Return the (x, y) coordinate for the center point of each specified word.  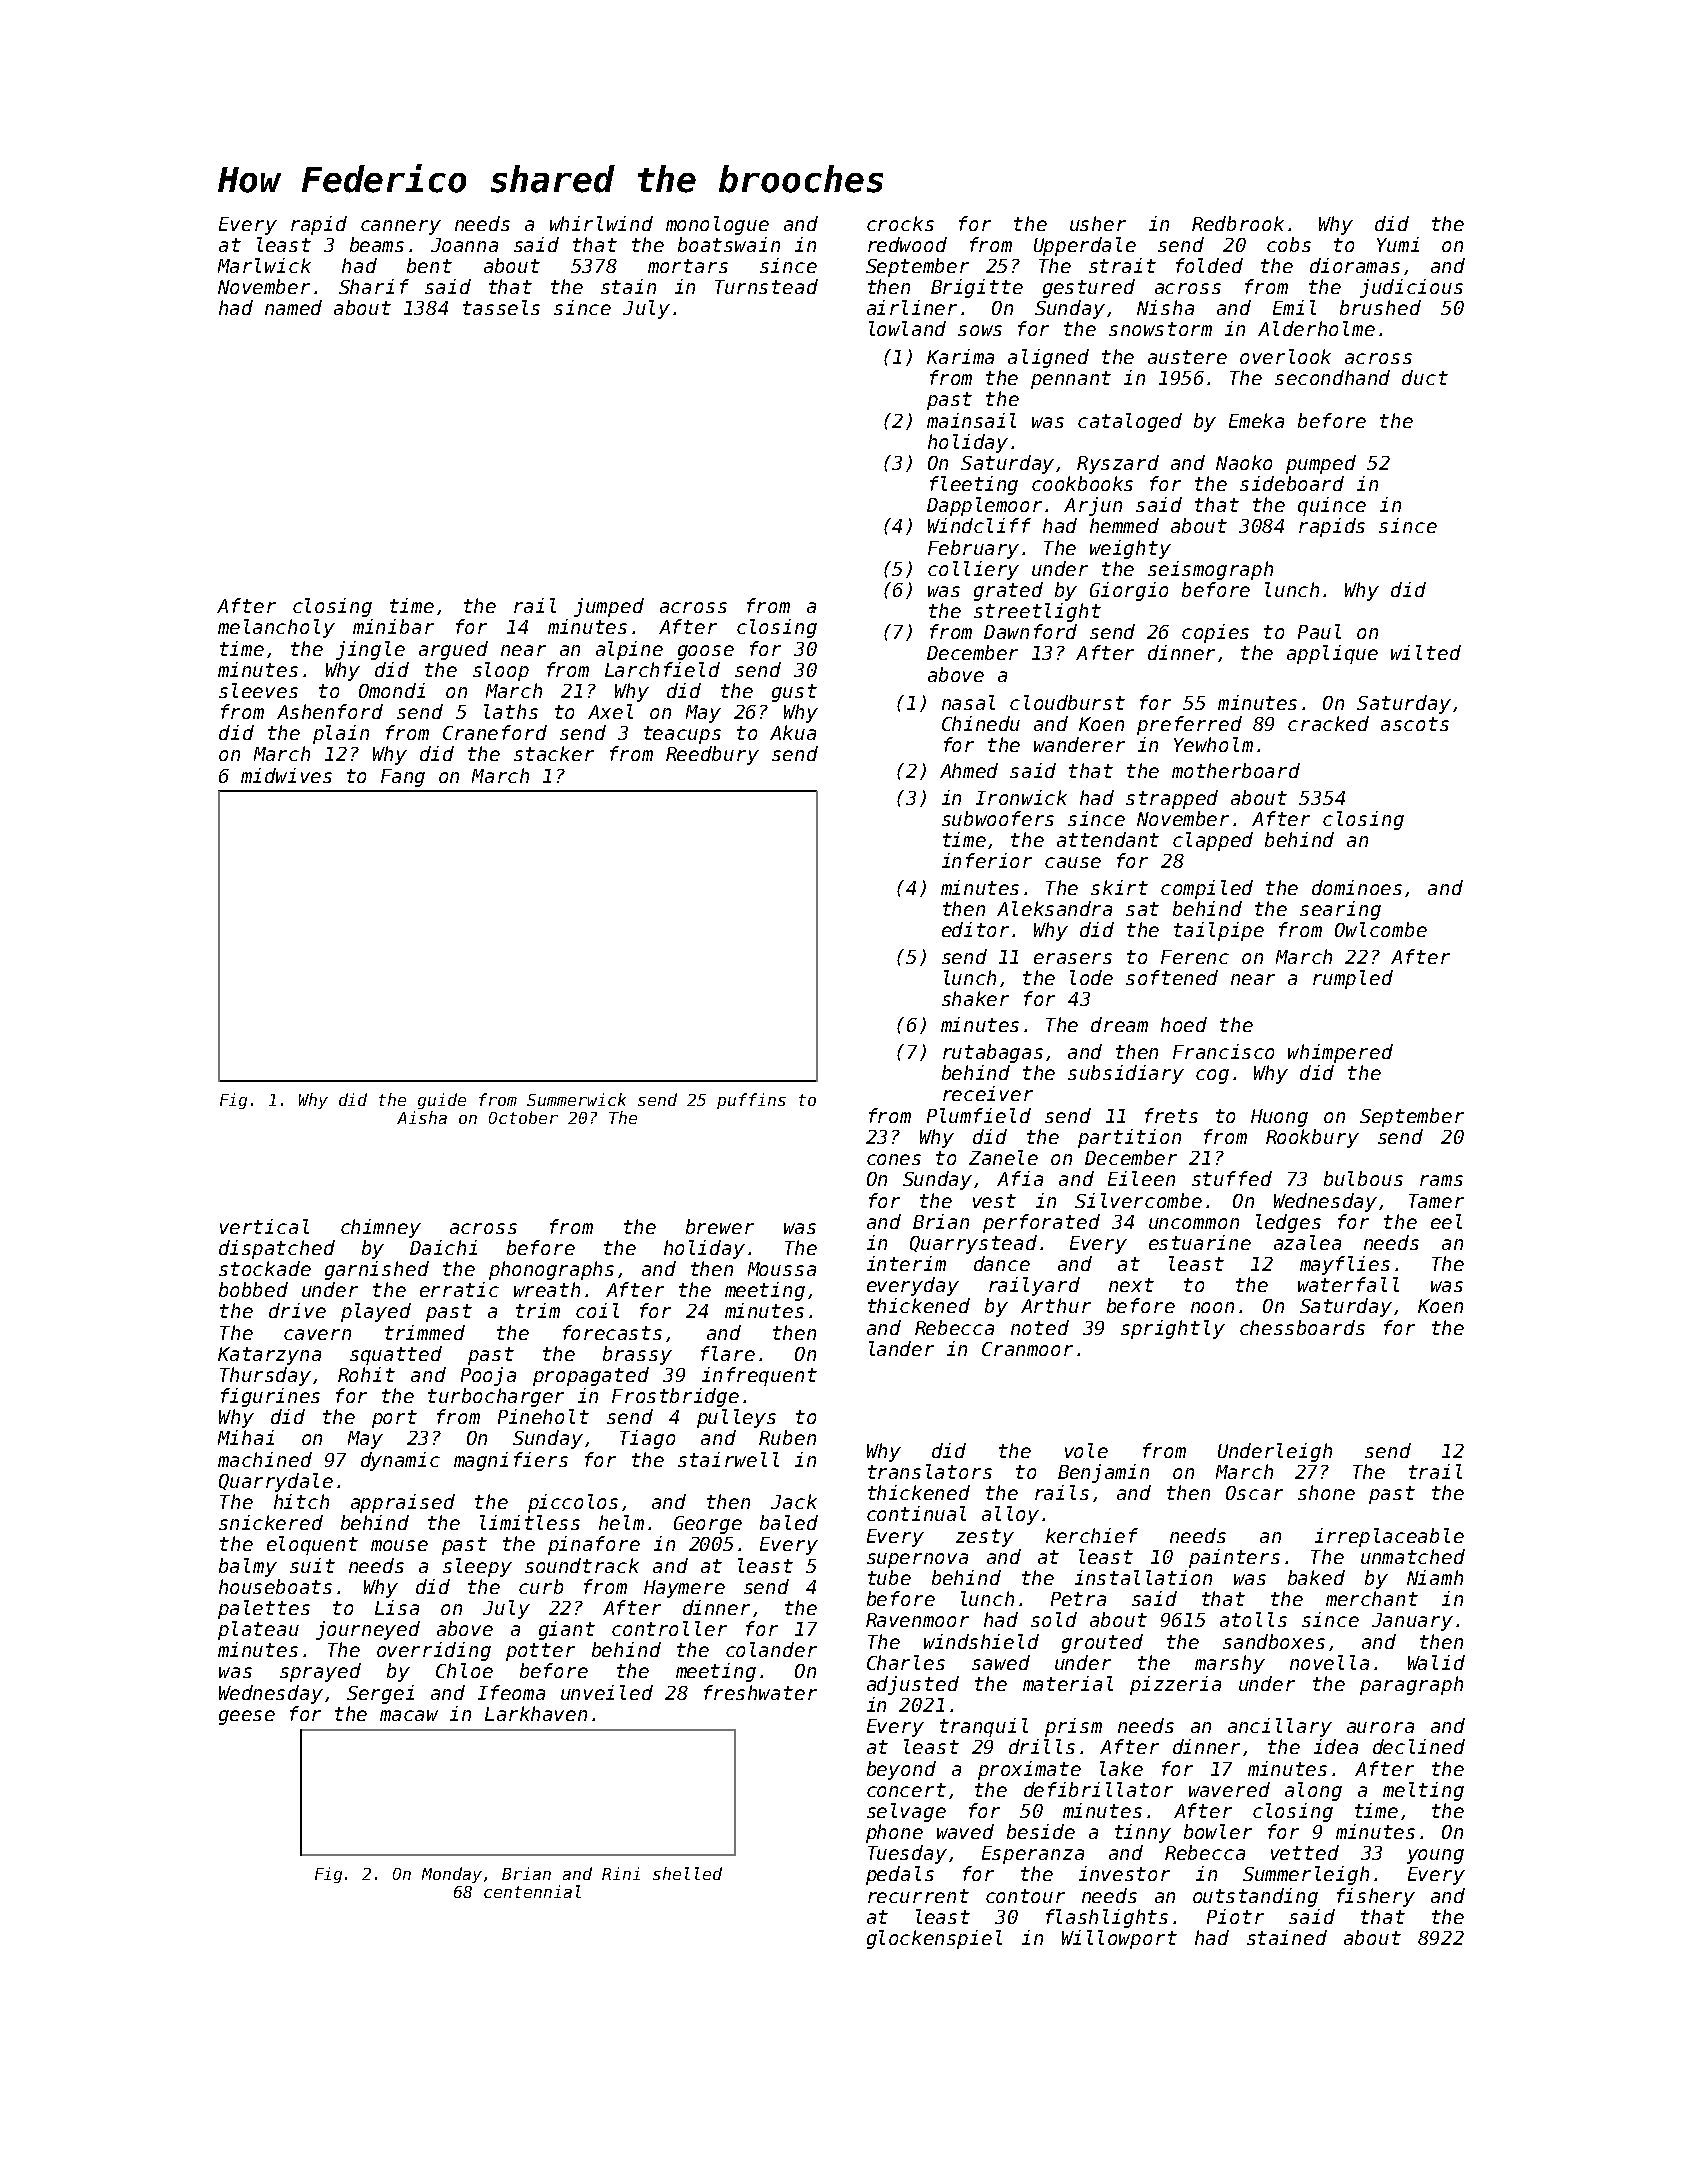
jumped (609, 607)
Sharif (374, 286)
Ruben (787, 1437)
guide (442, 1101)
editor (975, 929)
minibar (393, 626)
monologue (717, 225)
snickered (271, 1522)
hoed (1184, 1024)
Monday (452, 1875)
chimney (381, 1228)
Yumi (1398, 244)
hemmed (1124, 525)
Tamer (1436, 1201)
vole (1086, 1450)
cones (894, 1159)
